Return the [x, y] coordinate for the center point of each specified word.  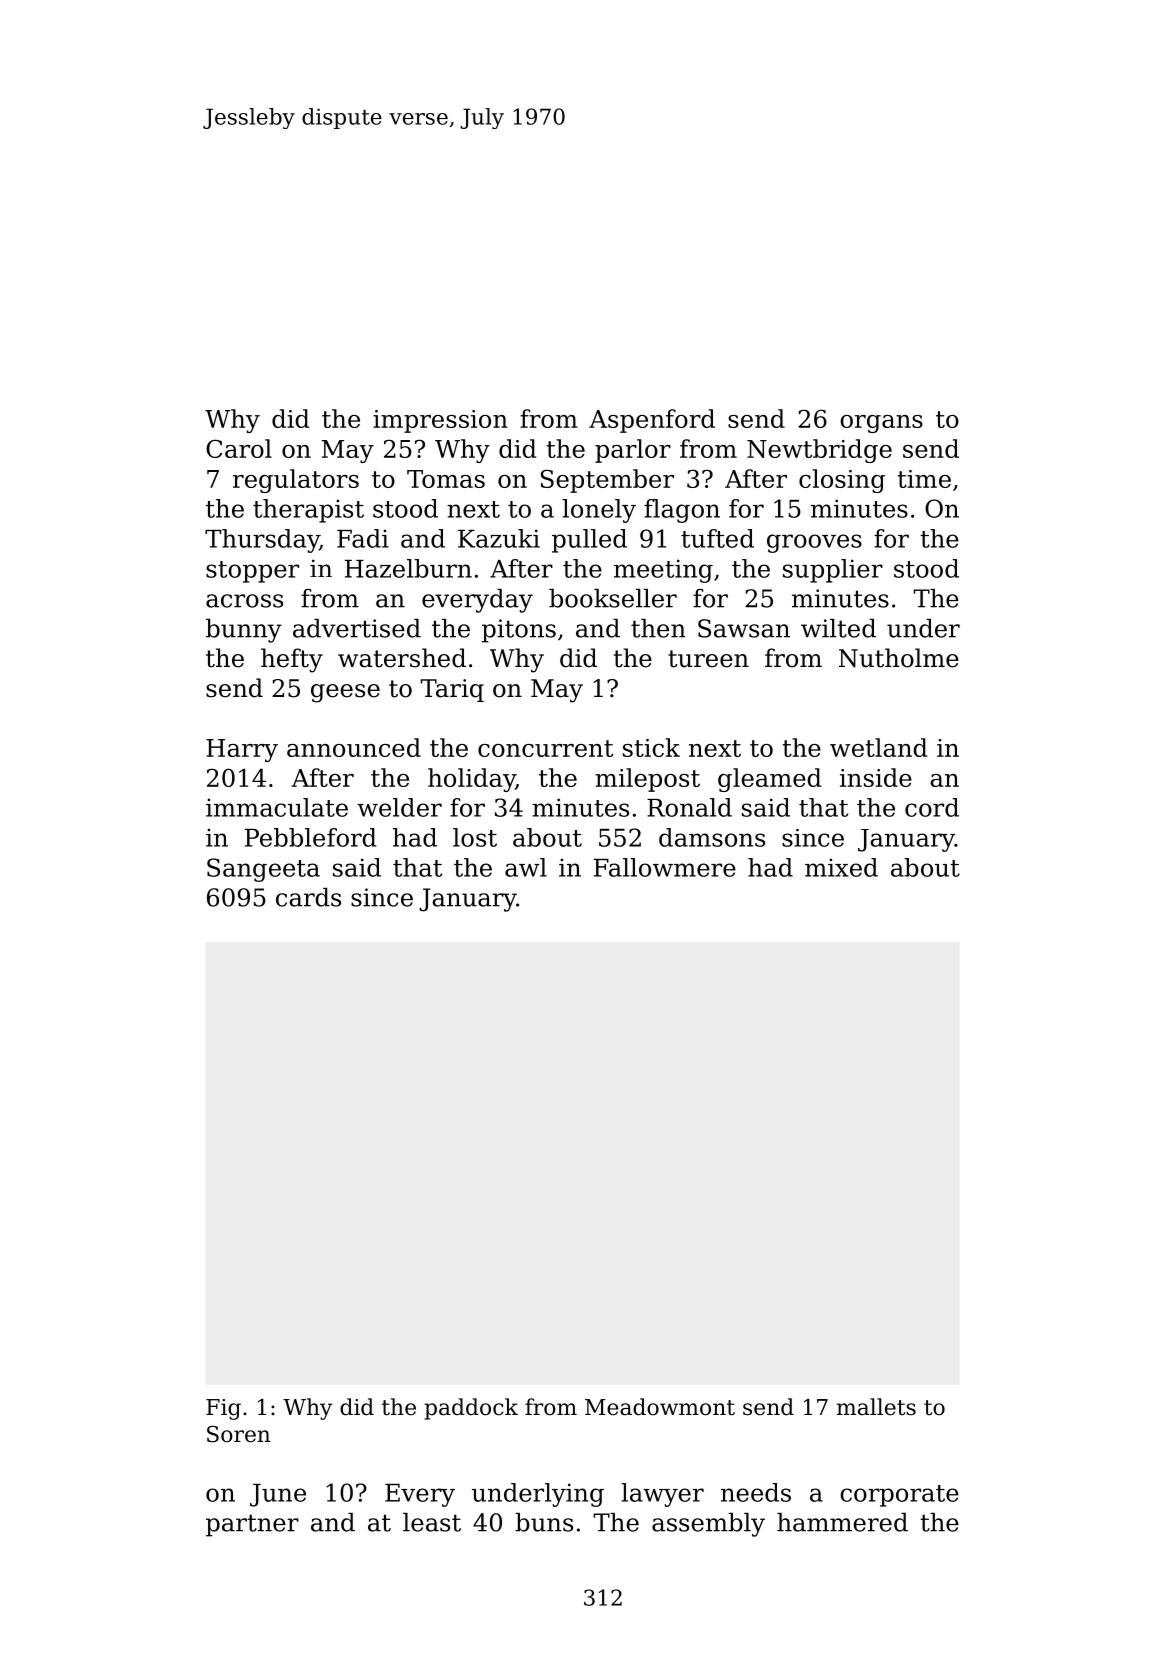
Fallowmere [665, 867]
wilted [838, 628]
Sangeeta [263, 870]
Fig [223, 1409]
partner [252, 1525]
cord [932, 807]
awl [526, 867]
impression [440, 421]
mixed [841, 867]
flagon [682, 511]
